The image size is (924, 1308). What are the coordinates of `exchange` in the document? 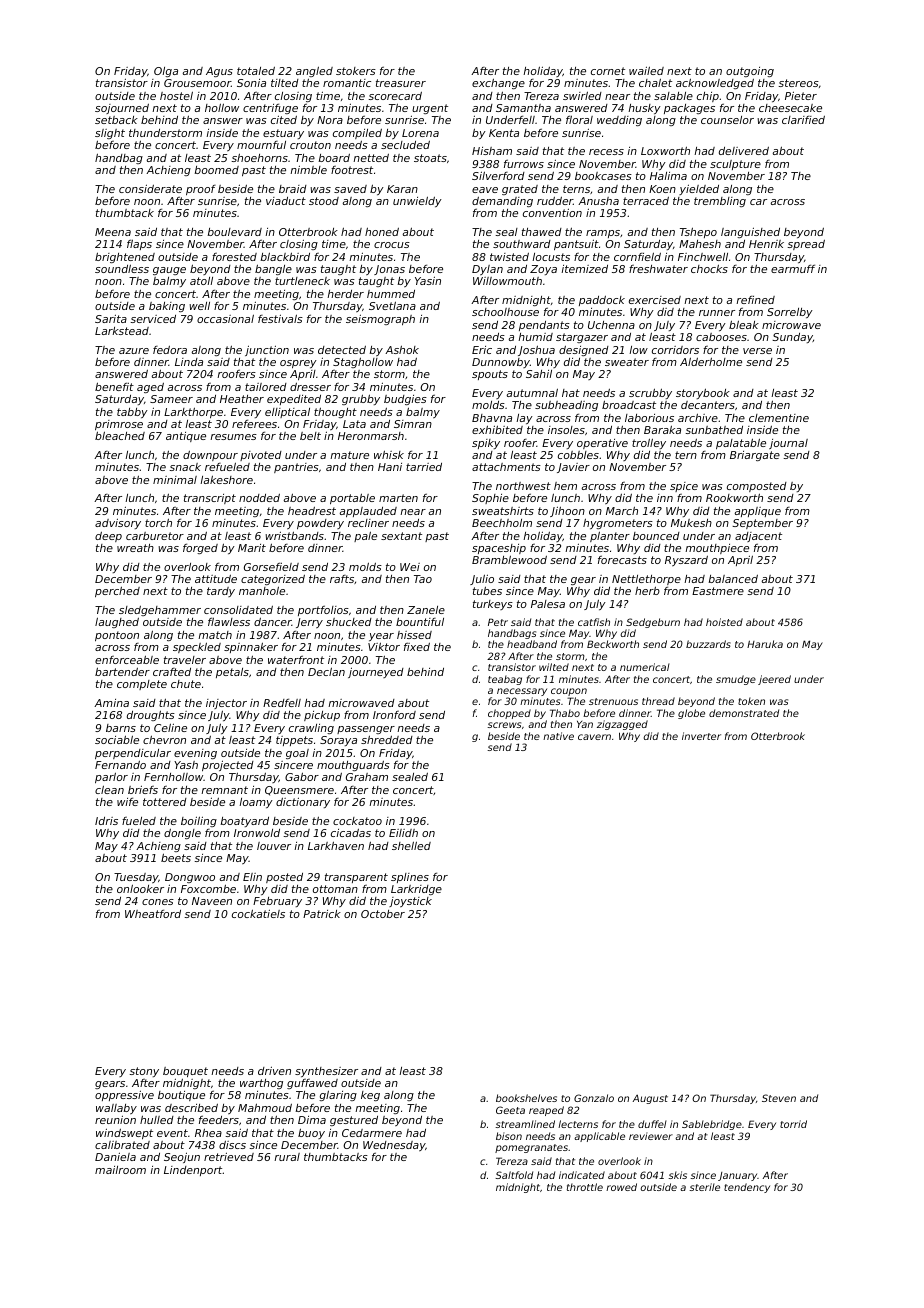 It's located at (498, 83).
